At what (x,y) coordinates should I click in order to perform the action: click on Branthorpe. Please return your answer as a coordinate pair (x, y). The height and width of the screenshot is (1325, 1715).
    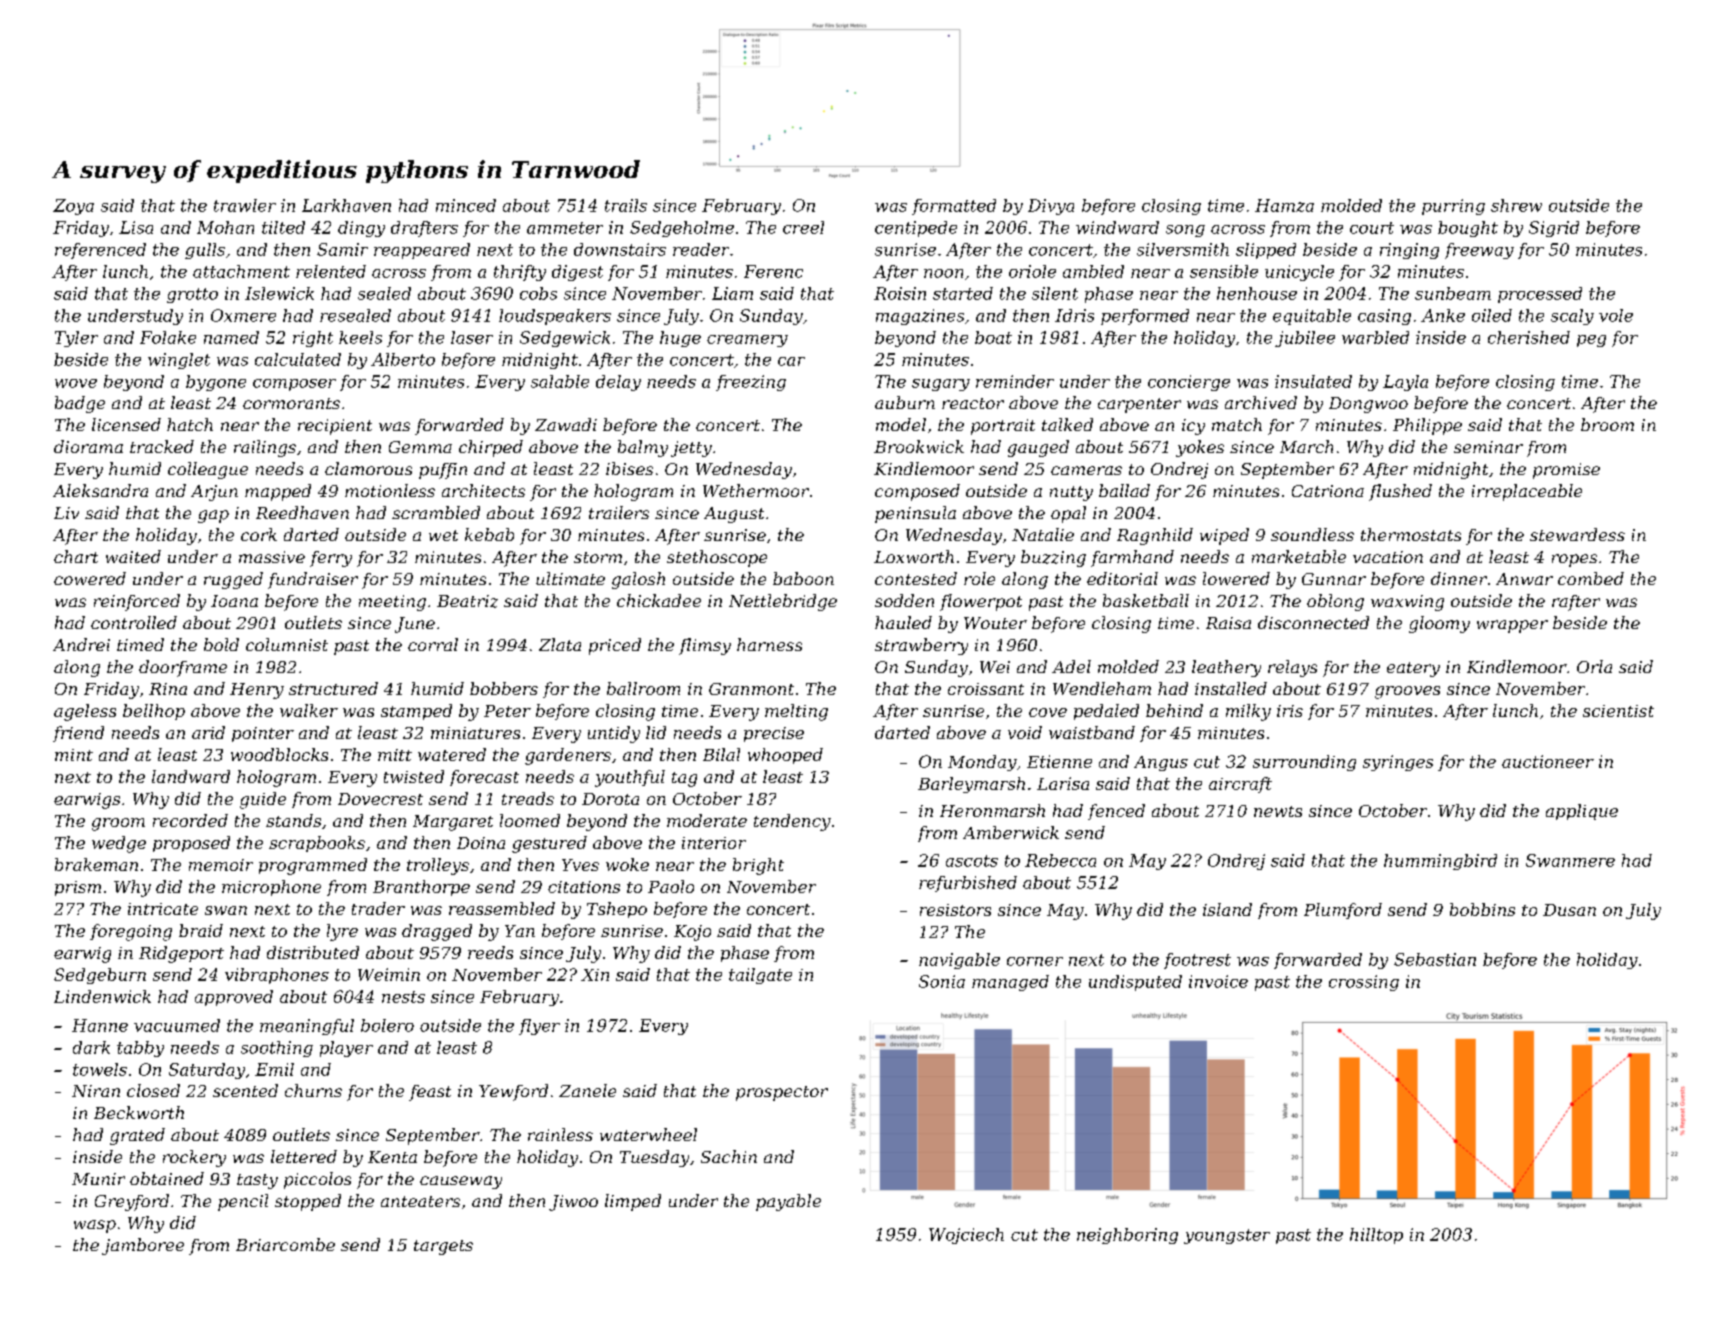
    Looking at the image, I should click on (421, 888).
